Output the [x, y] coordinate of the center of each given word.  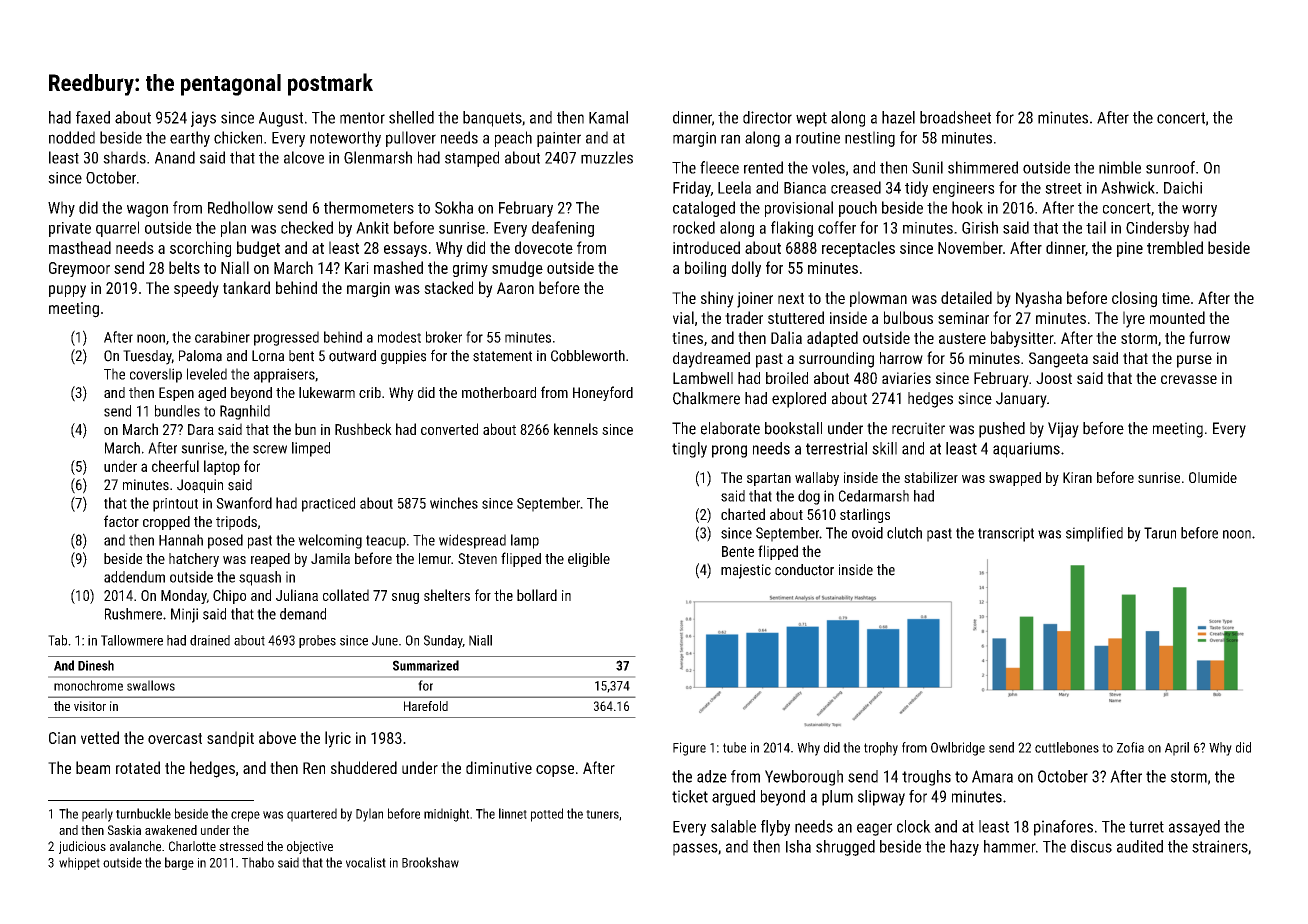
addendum [134, 577]
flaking [792, 229]
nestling [870, 139]
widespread [472, 541]
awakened [171, 830]
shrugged [845, 848]
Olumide [1213, 477]
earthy [190, 139]
